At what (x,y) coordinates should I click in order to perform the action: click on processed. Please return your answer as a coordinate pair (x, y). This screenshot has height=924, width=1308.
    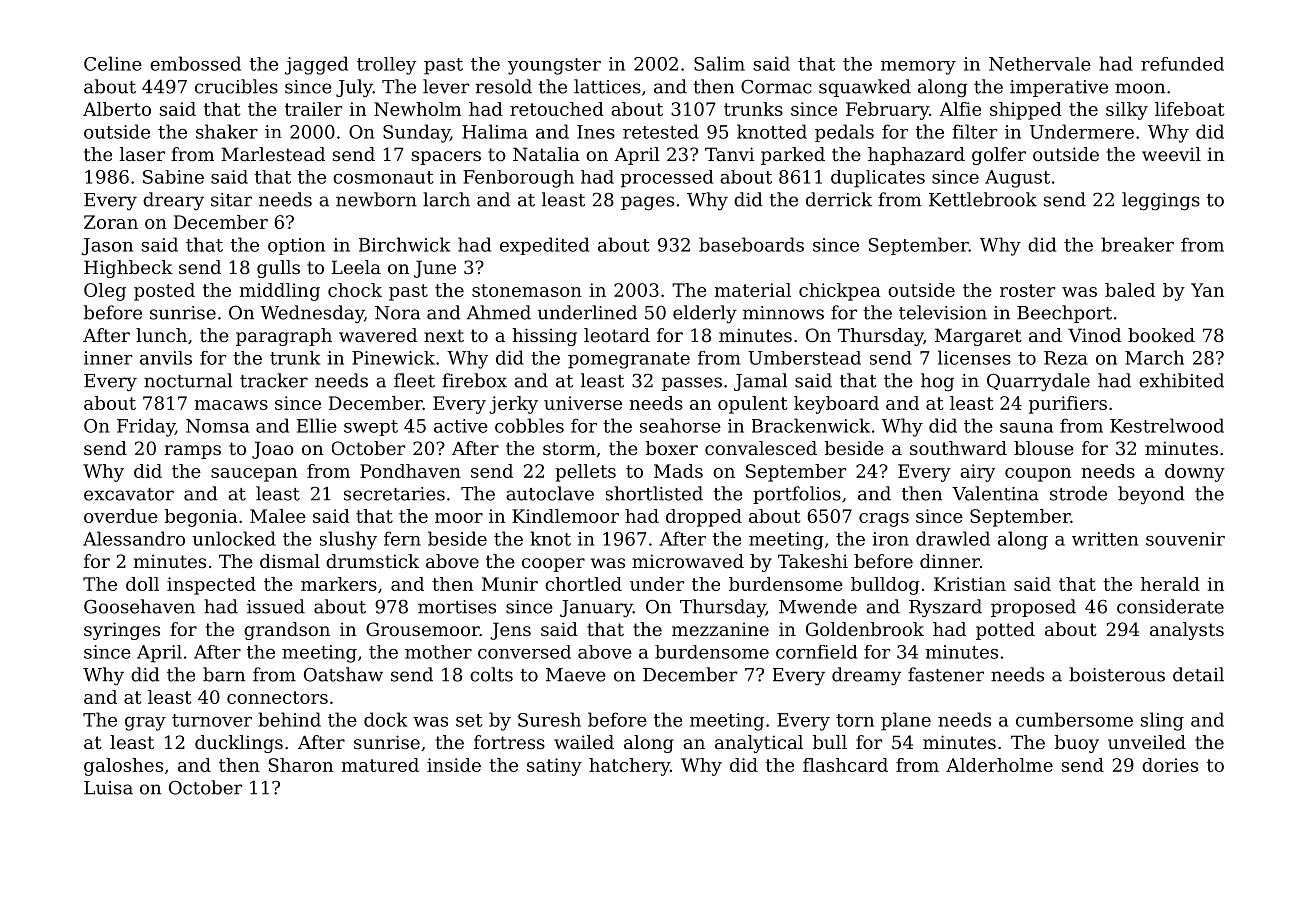
    Looking at the image, I should click on (667, 179).
